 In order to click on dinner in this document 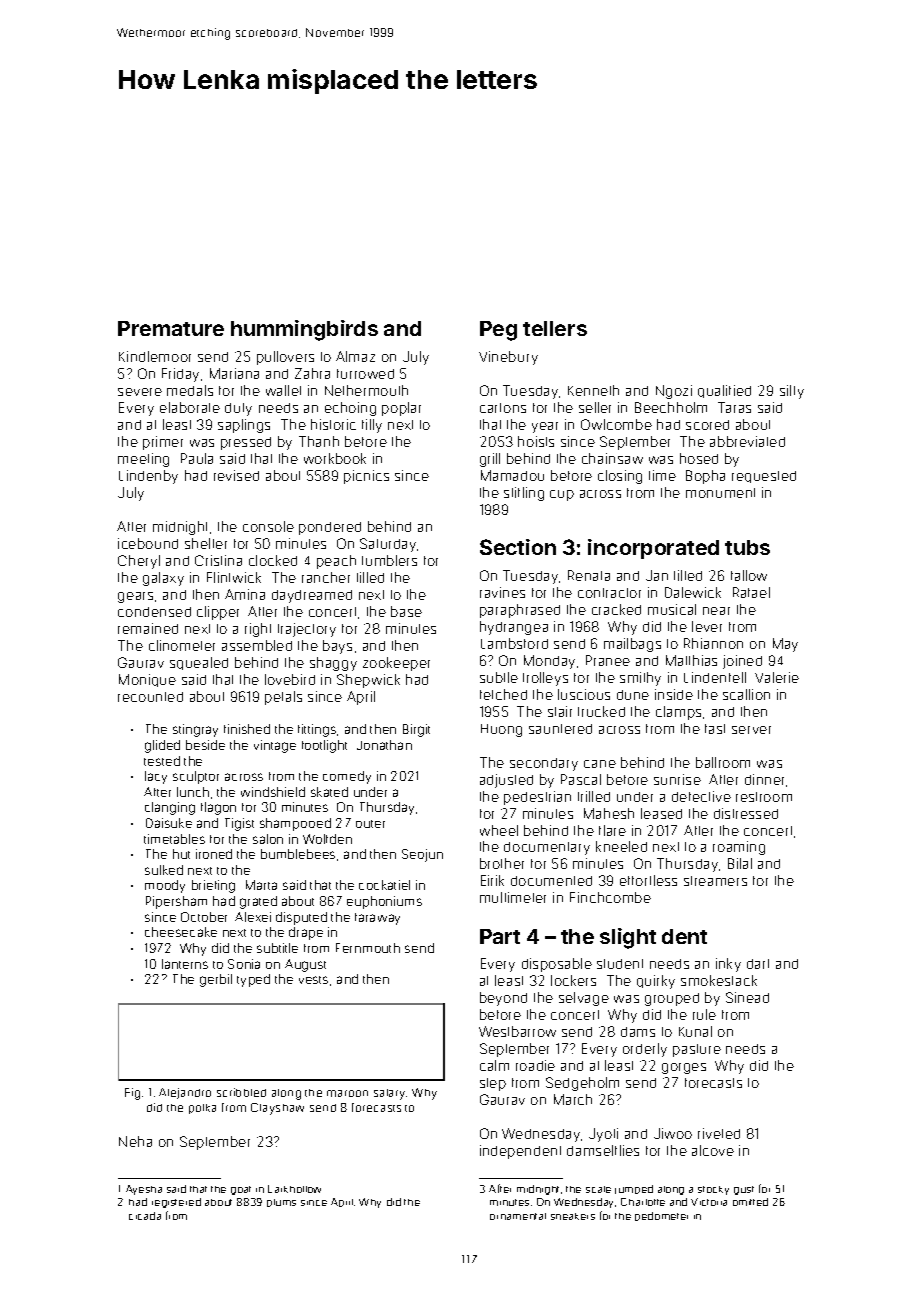, I will do `click(764, 779)`.
